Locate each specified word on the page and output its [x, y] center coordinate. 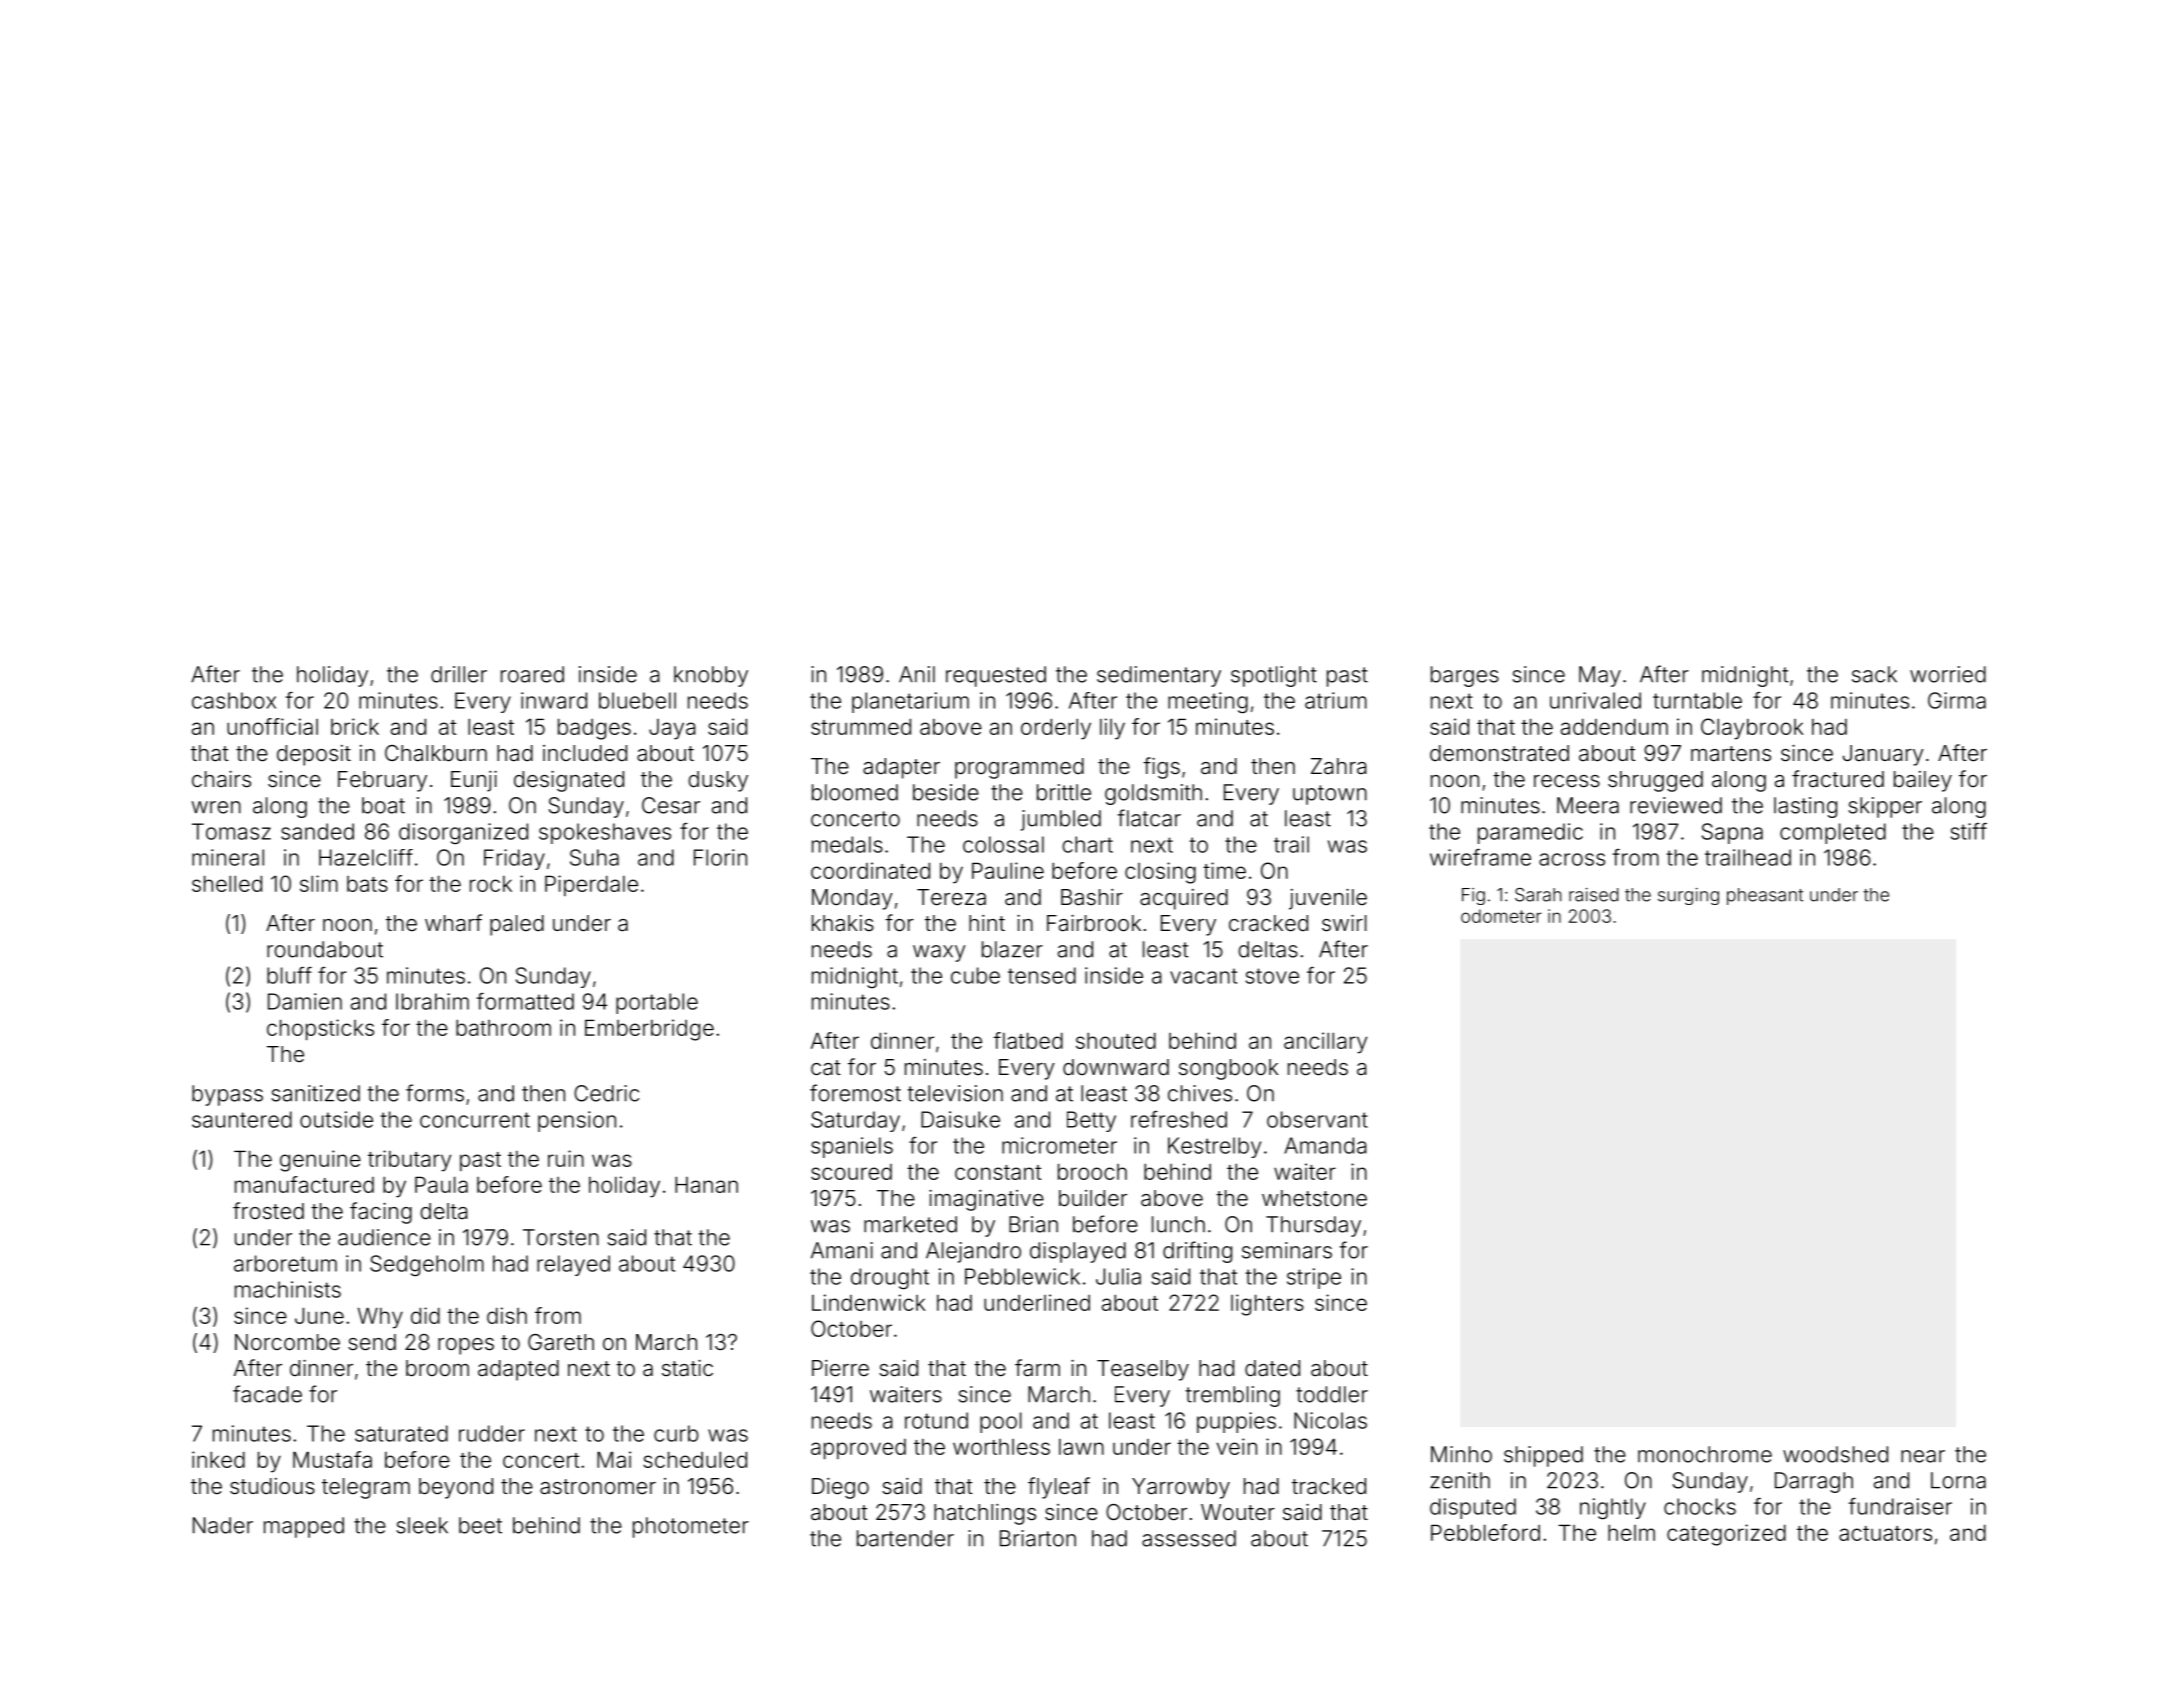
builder [1093, 1198]
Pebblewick [1022, 1276]
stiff [1969, 831]
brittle [1064, 792]
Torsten [561, 1237]
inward [554, 700]
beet [480, 1525]
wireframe [1480, 857]
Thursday [1313, 1226]
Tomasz [231, 831]
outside [336, 1119]
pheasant [1765, 896]
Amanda [1325, 1145]
